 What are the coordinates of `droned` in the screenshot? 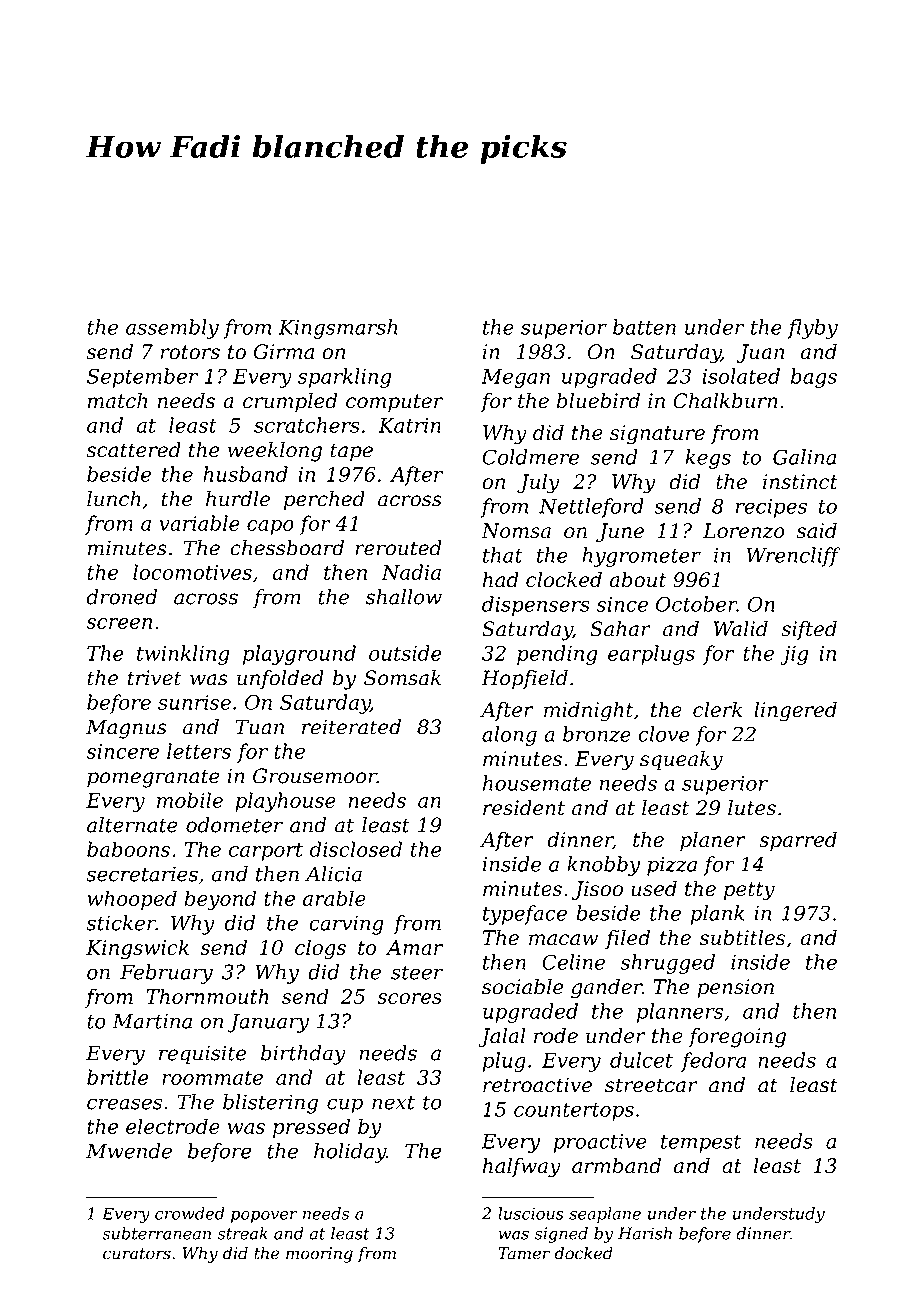 It's located at (122, 597).
